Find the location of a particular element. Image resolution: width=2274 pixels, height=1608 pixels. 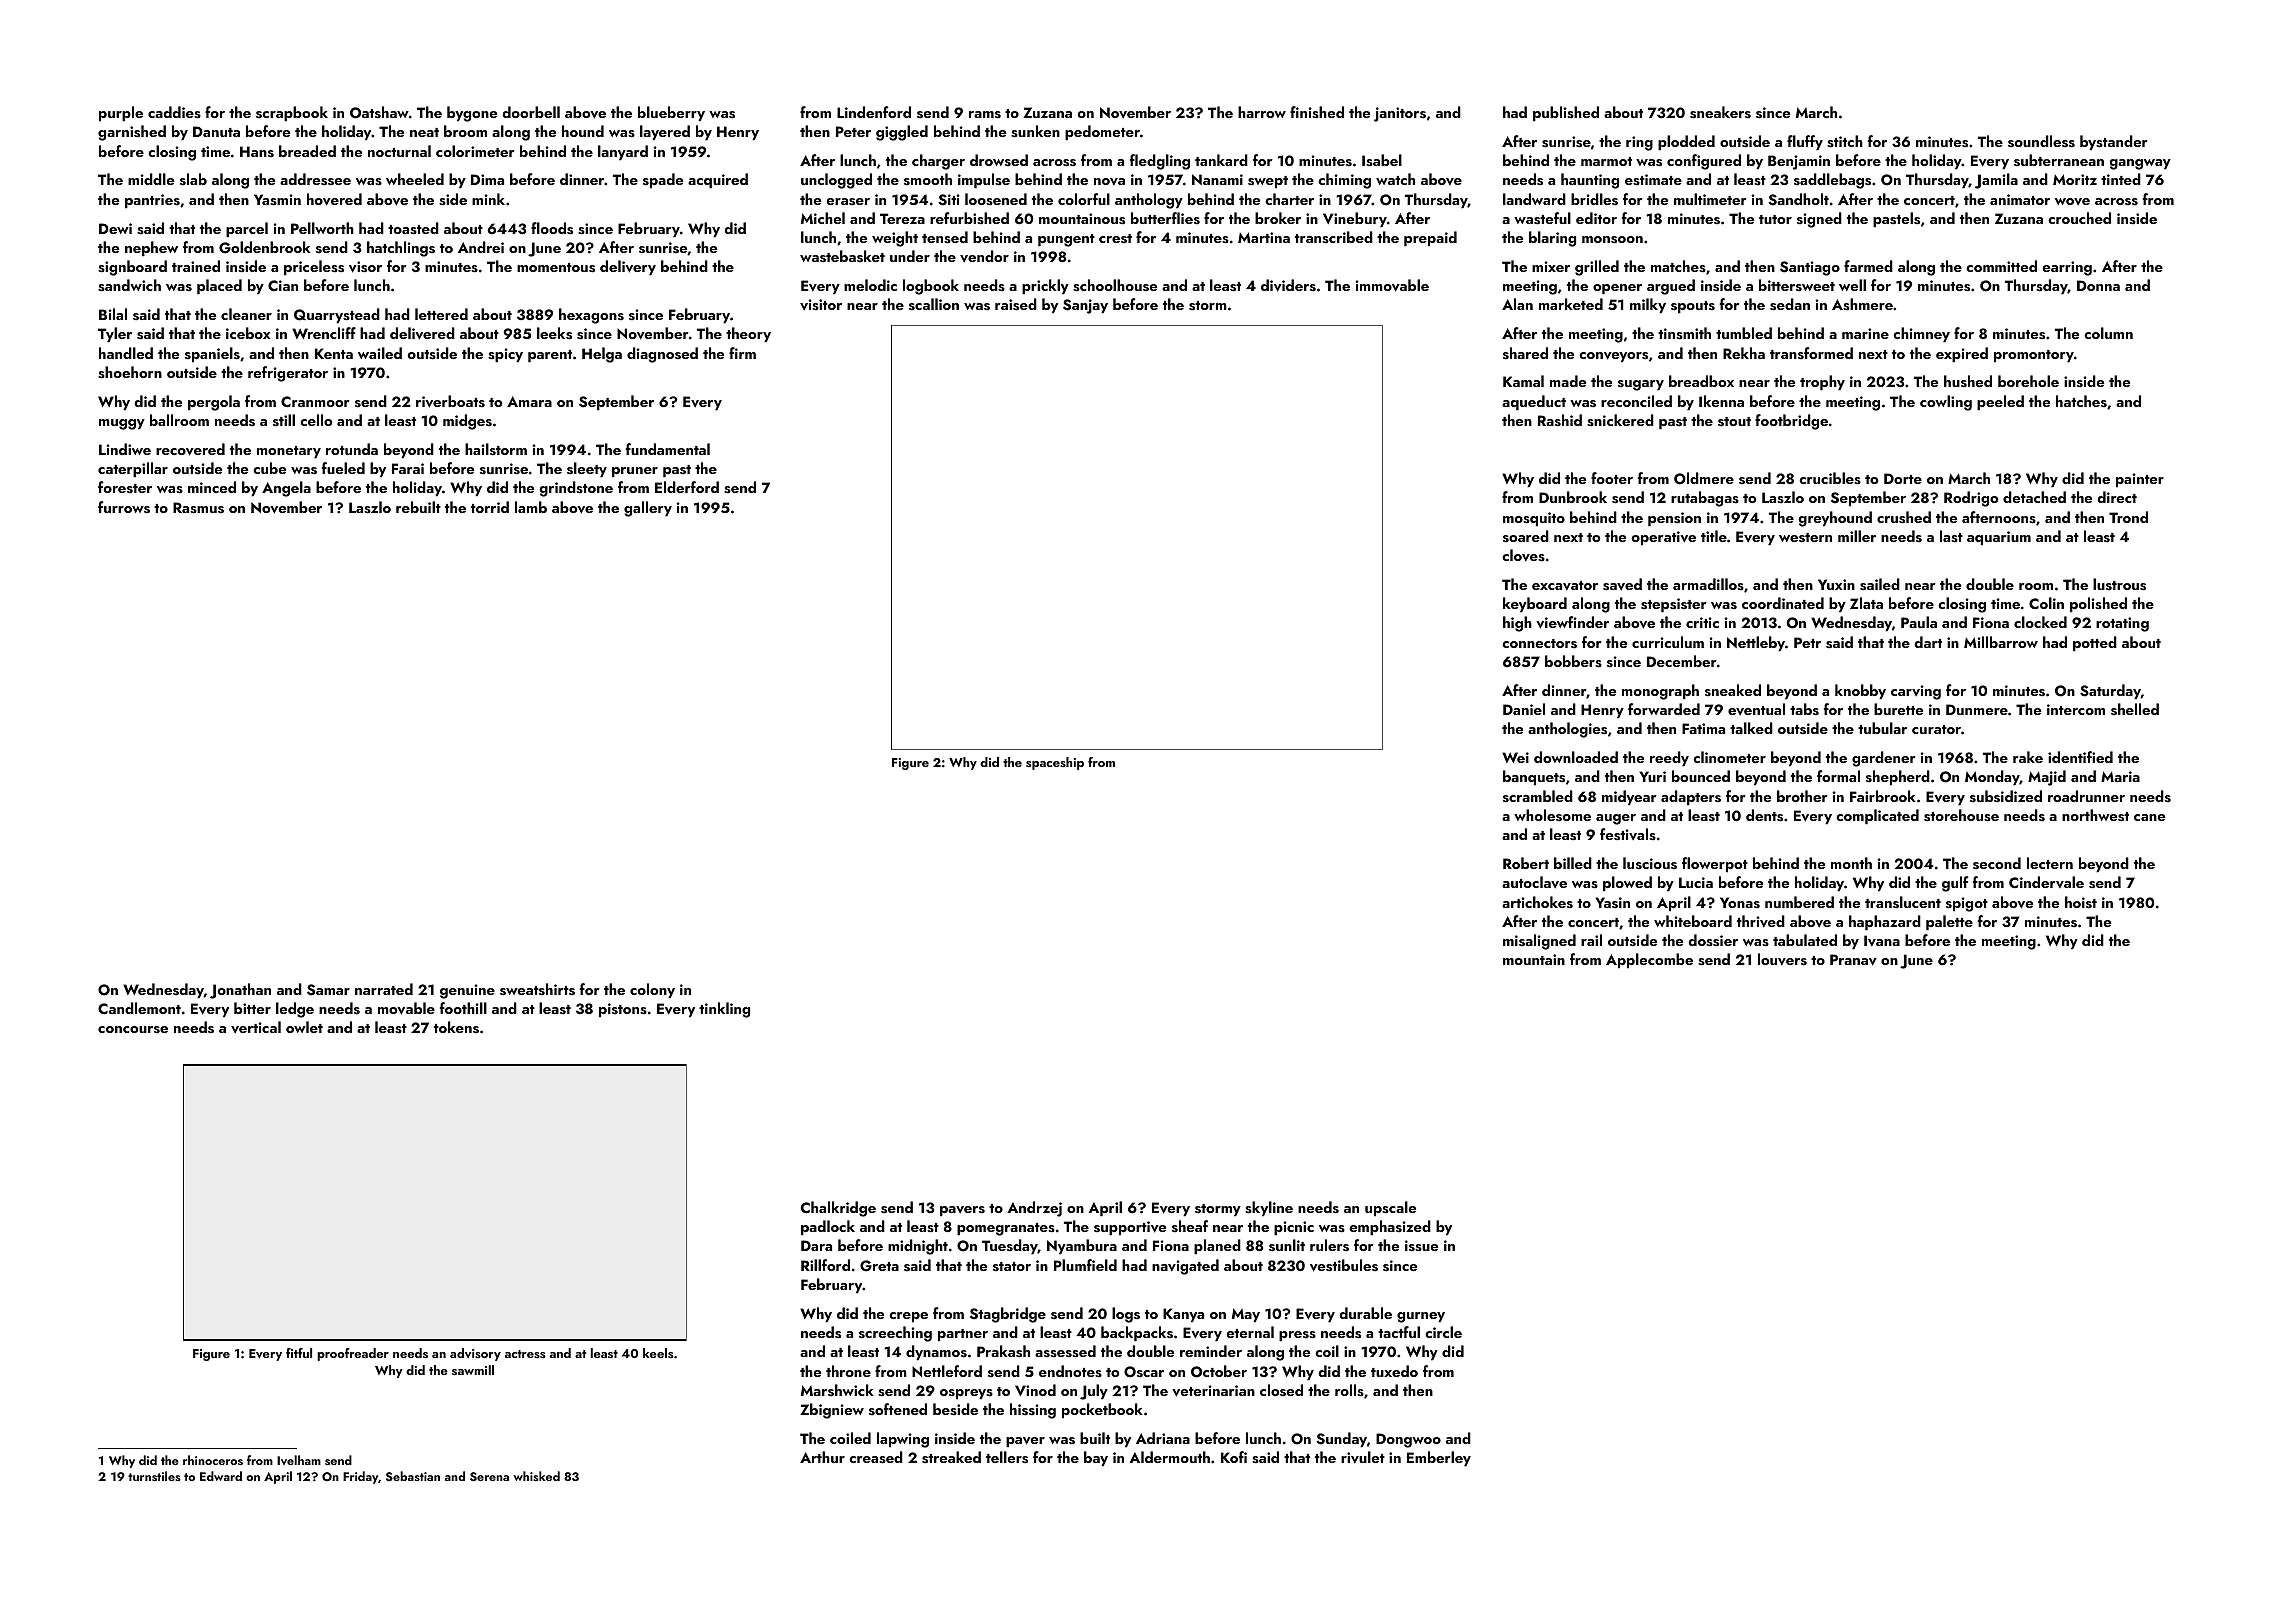

Maria is located at coordinates (2120, 776).
